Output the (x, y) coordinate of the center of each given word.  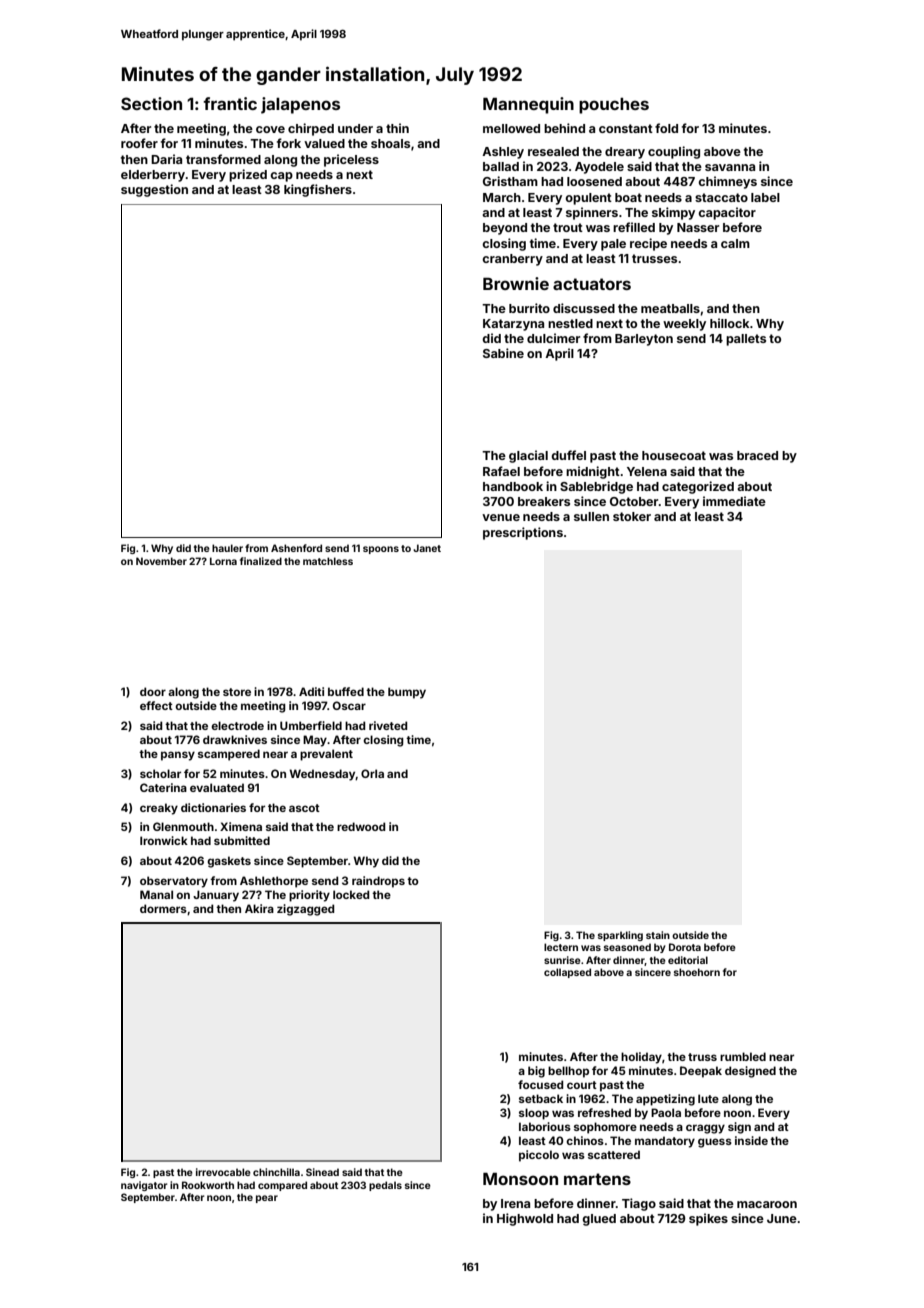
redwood (361, 826)
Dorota (685, 947)
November (161, 561)
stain (658, 935)
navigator (144, 1186)
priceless (351, 160)
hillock (730, 323)
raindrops (378, 882)
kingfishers (318, 190)
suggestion (154, 190)
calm (735, 243)
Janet (427, 548)
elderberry (153, 176)
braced (757, 455)
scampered (229, 755)
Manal (156, 894)
